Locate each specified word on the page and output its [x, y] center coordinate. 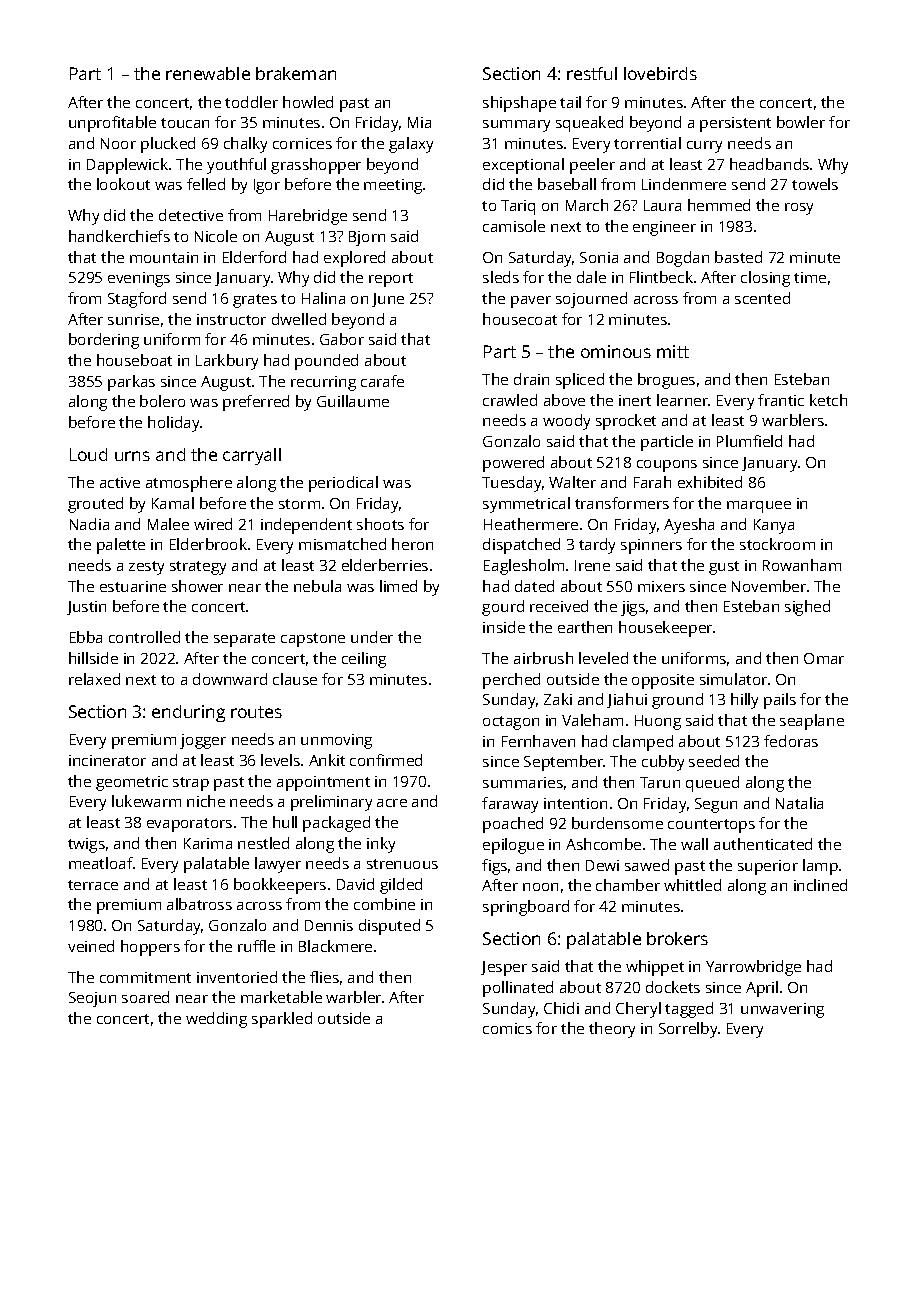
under [372, 637]
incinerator [107, 760]
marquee [759, 507]
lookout [123, 184]
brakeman [296, 73]
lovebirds [660, 73]
